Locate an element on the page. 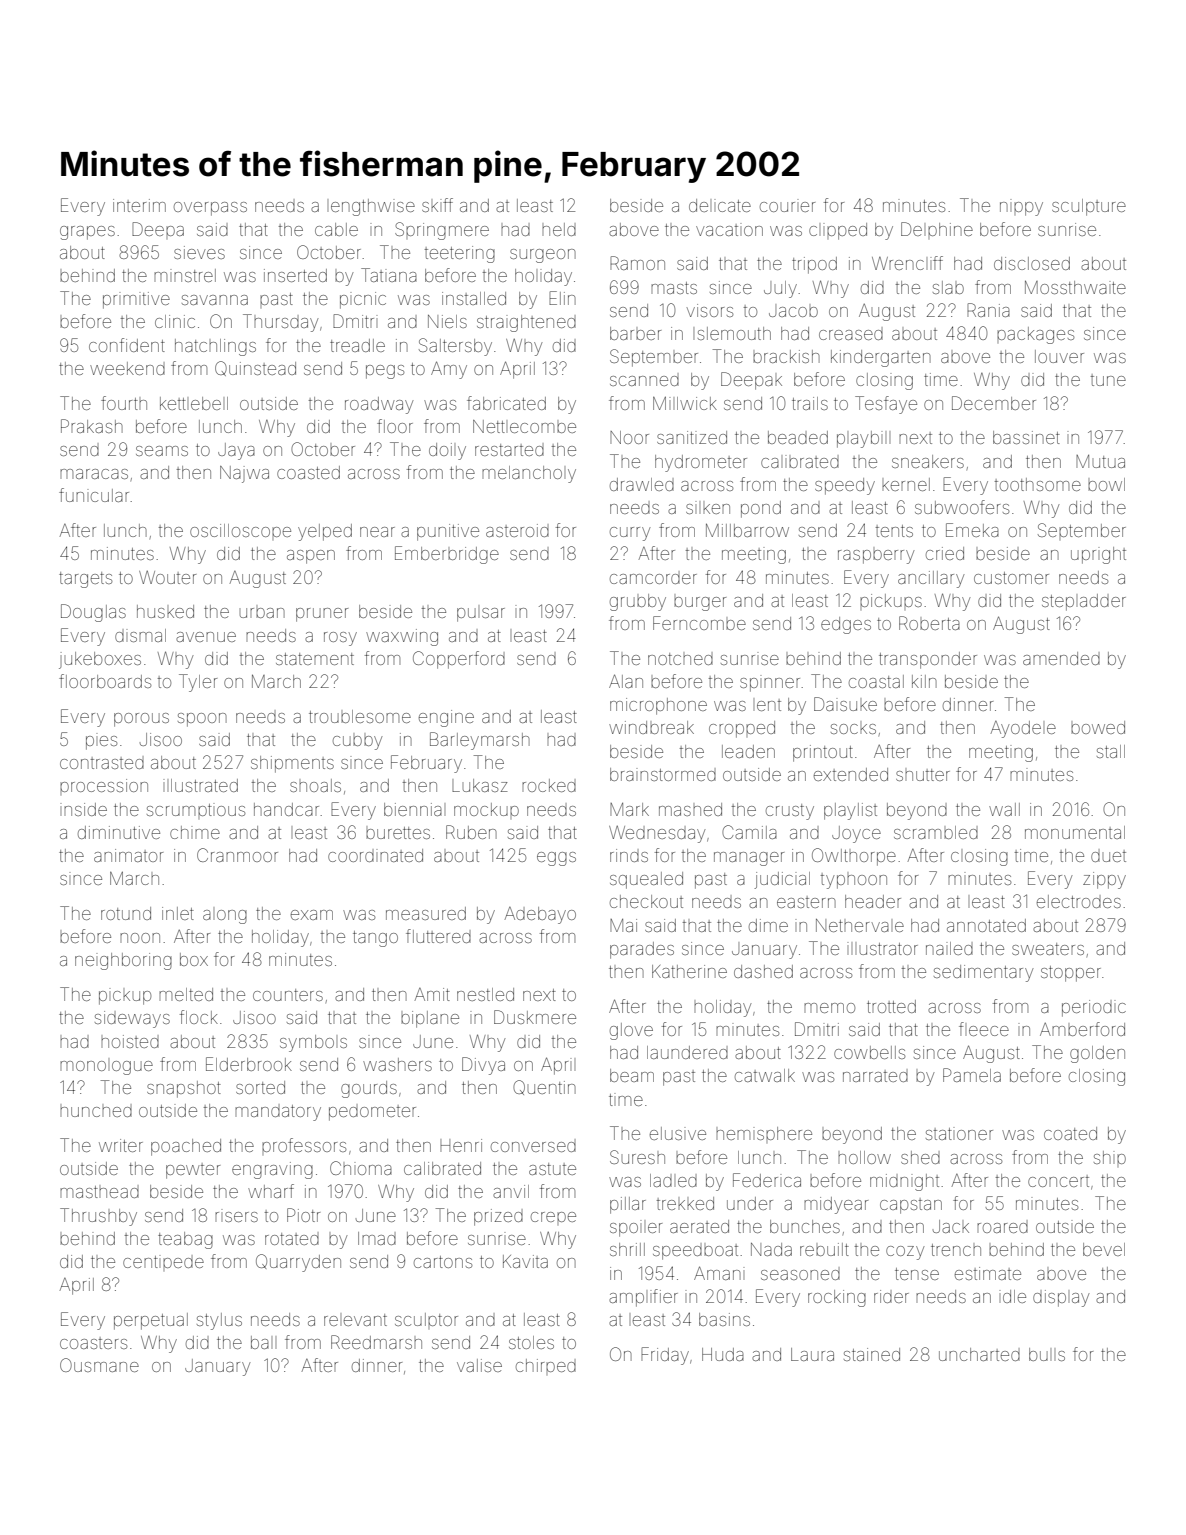 This document has height=1535, width=1186. coated is located at coordinates (1070, 1133).
